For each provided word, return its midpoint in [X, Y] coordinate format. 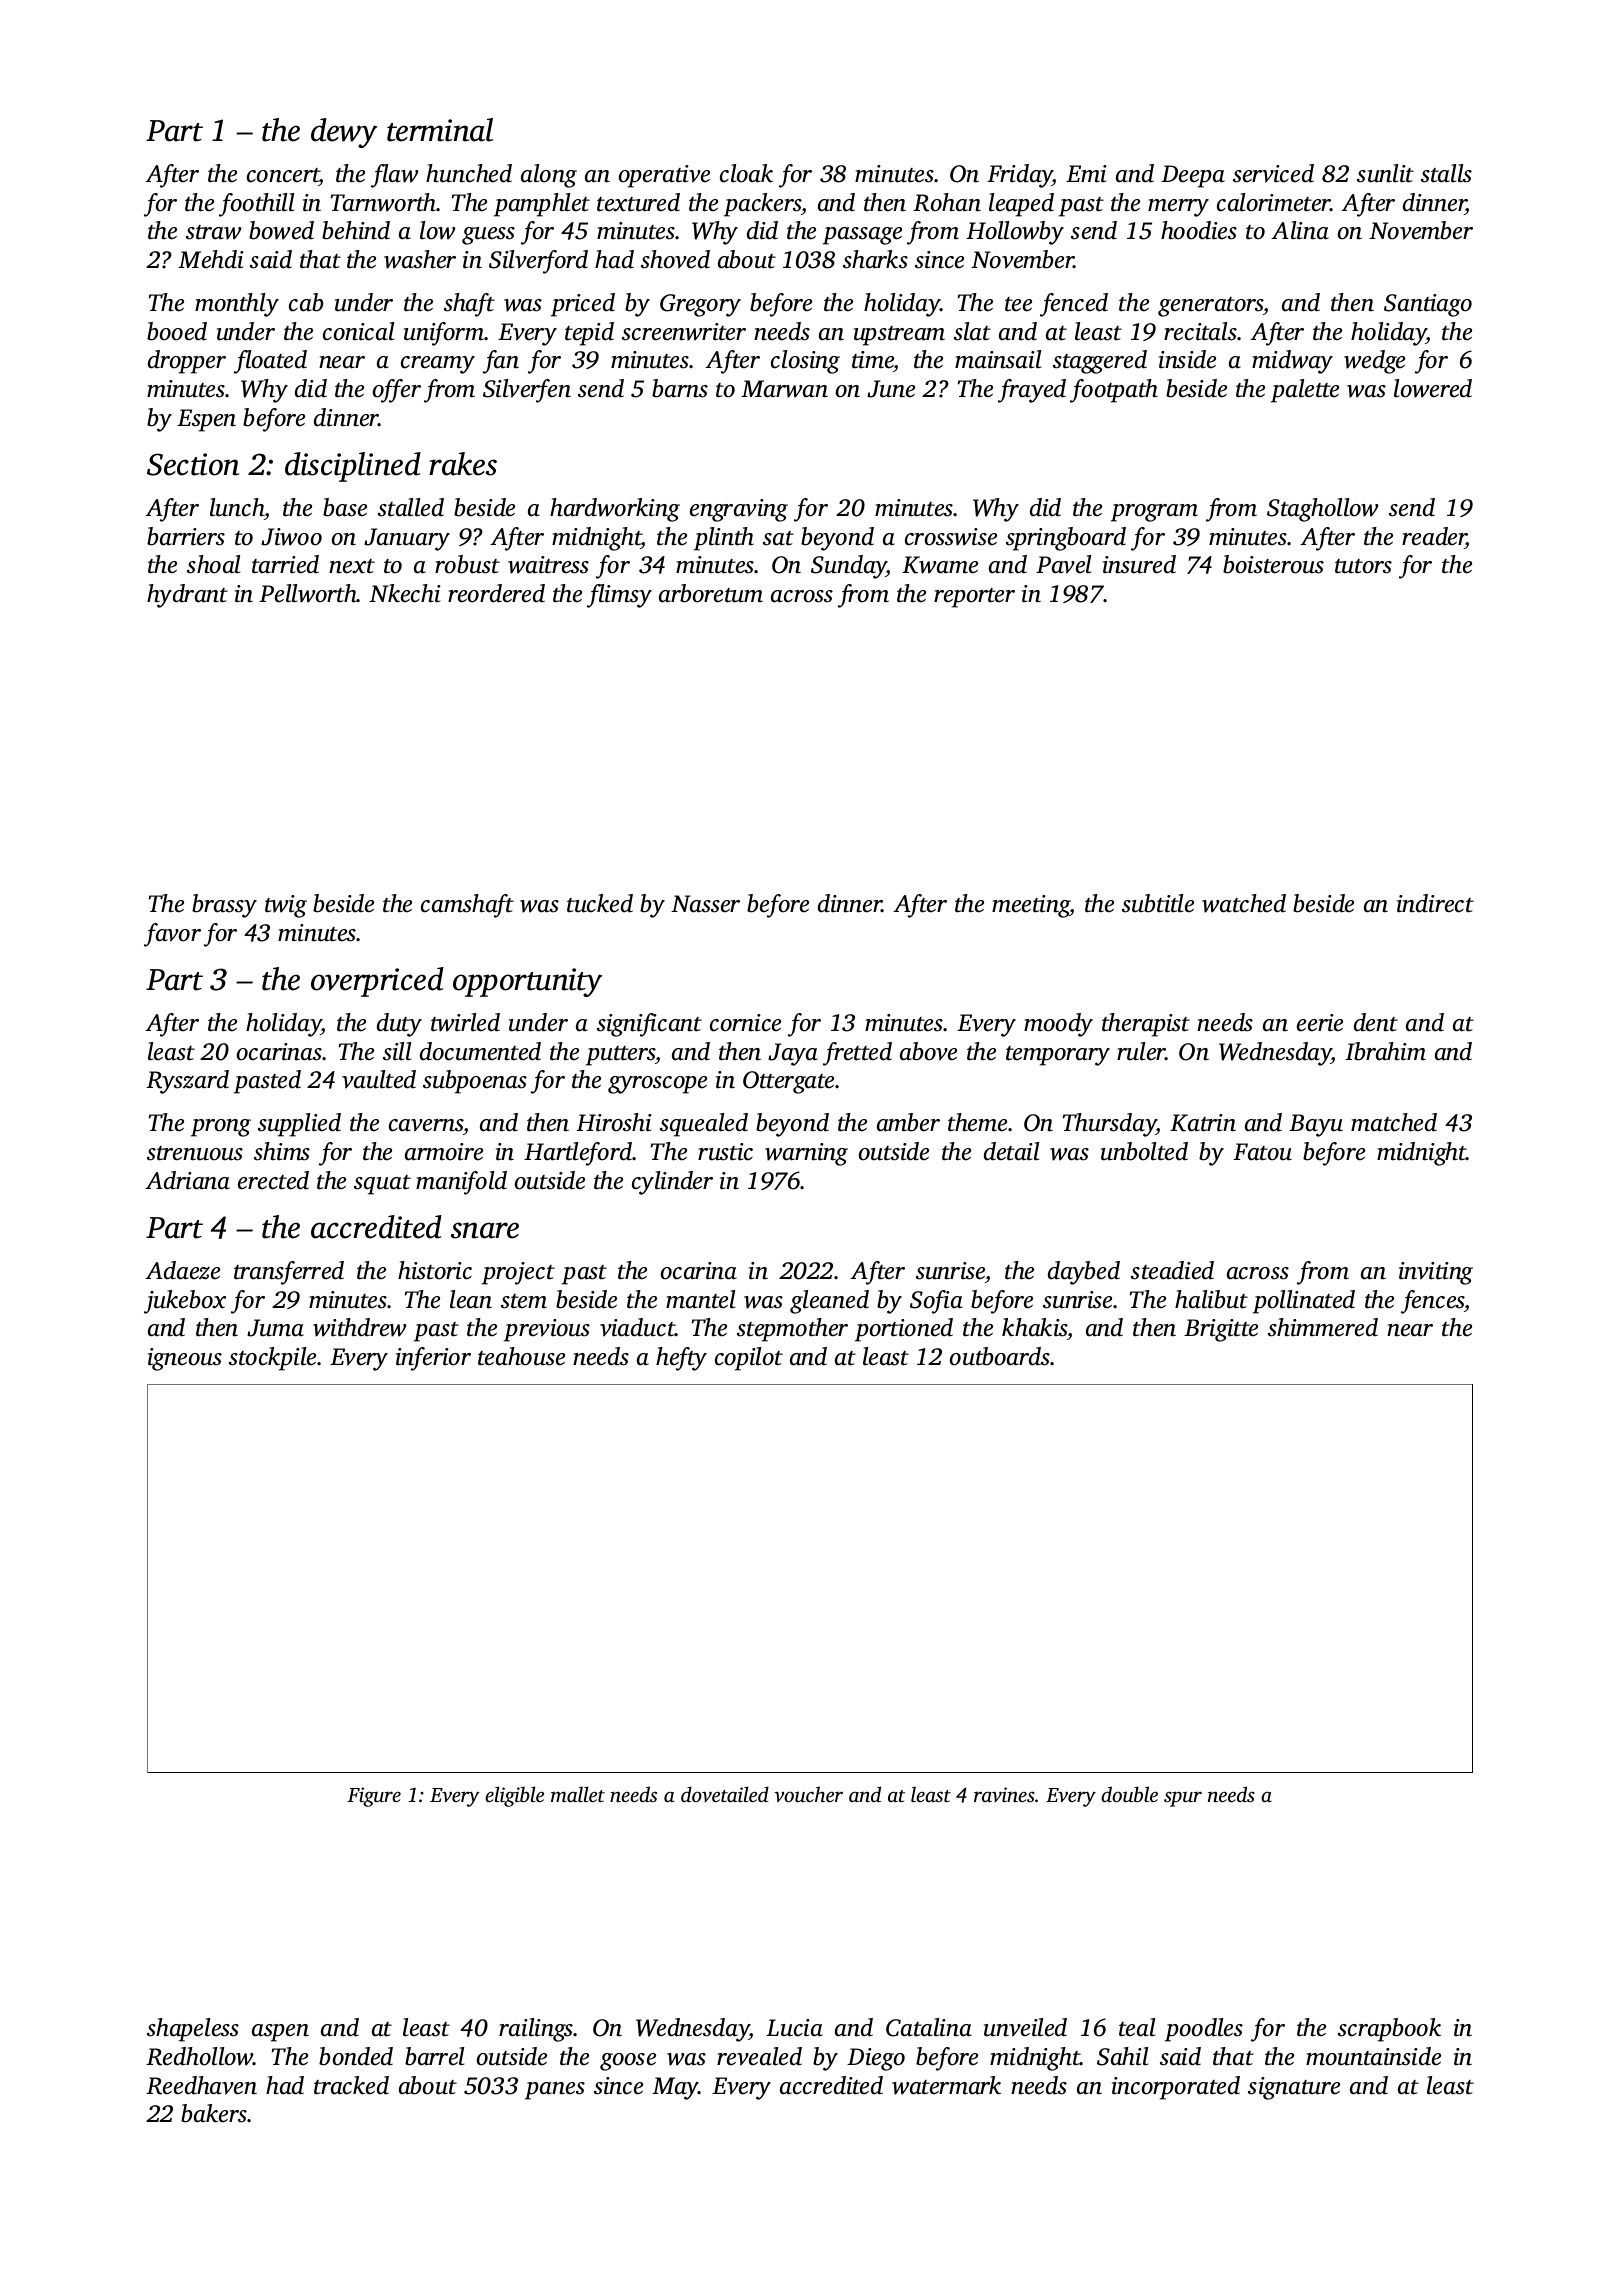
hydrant [187, 596]
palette [1305, 391]
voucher [808, 1794]
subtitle [1158, 903]
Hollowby [1015, 233]
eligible [514, 1796]
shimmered [1323, 1327]
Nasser [705, 904]
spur [1183, 1799]
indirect [1435, 903]
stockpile [272, 1359]
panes [555, 2091]
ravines [1004, 1794]
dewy [344, 133]
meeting [1031, 906]
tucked [600, 903]
